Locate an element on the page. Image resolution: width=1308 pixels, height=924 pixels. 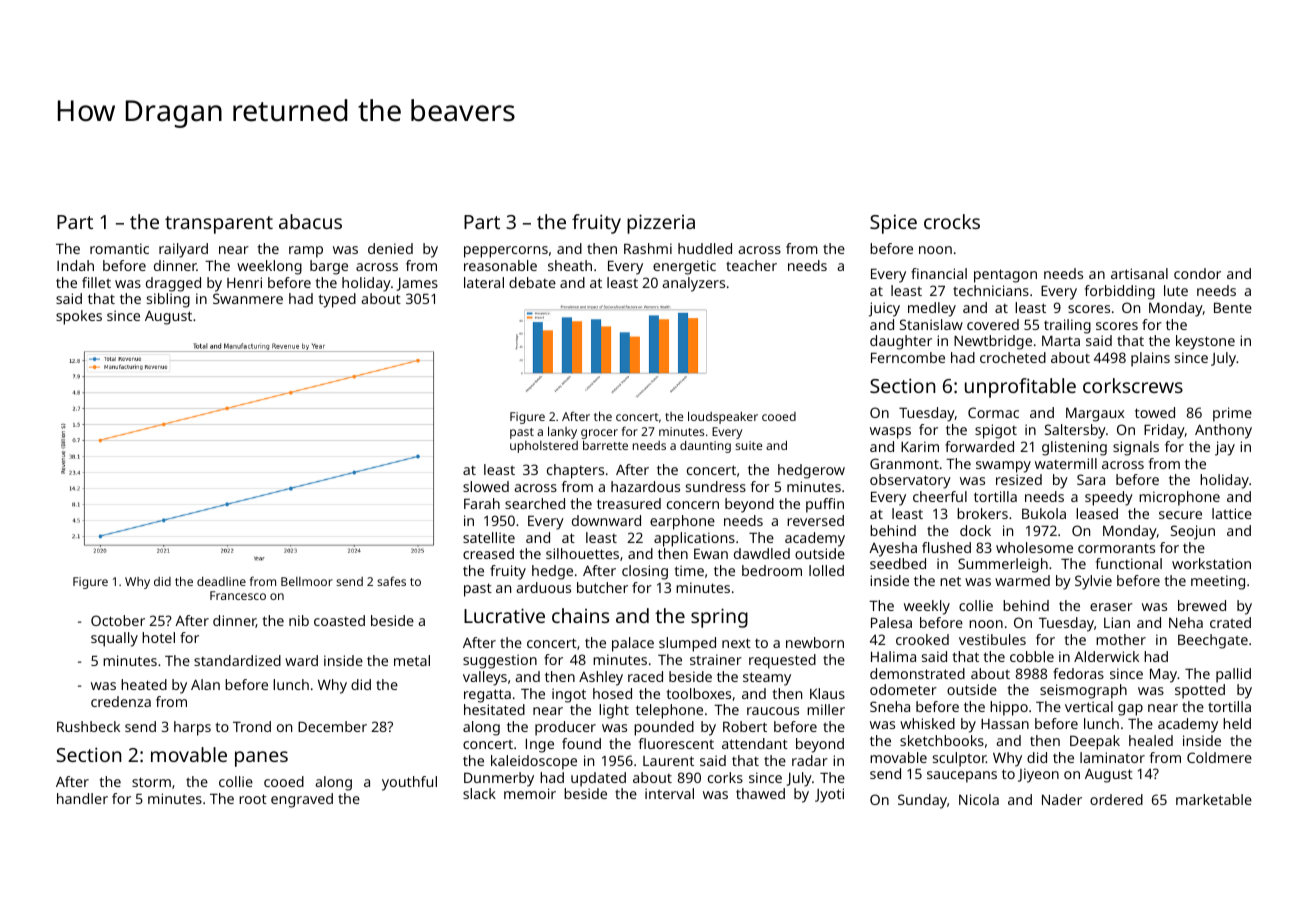
panes is located at coordinates (261, 759).
